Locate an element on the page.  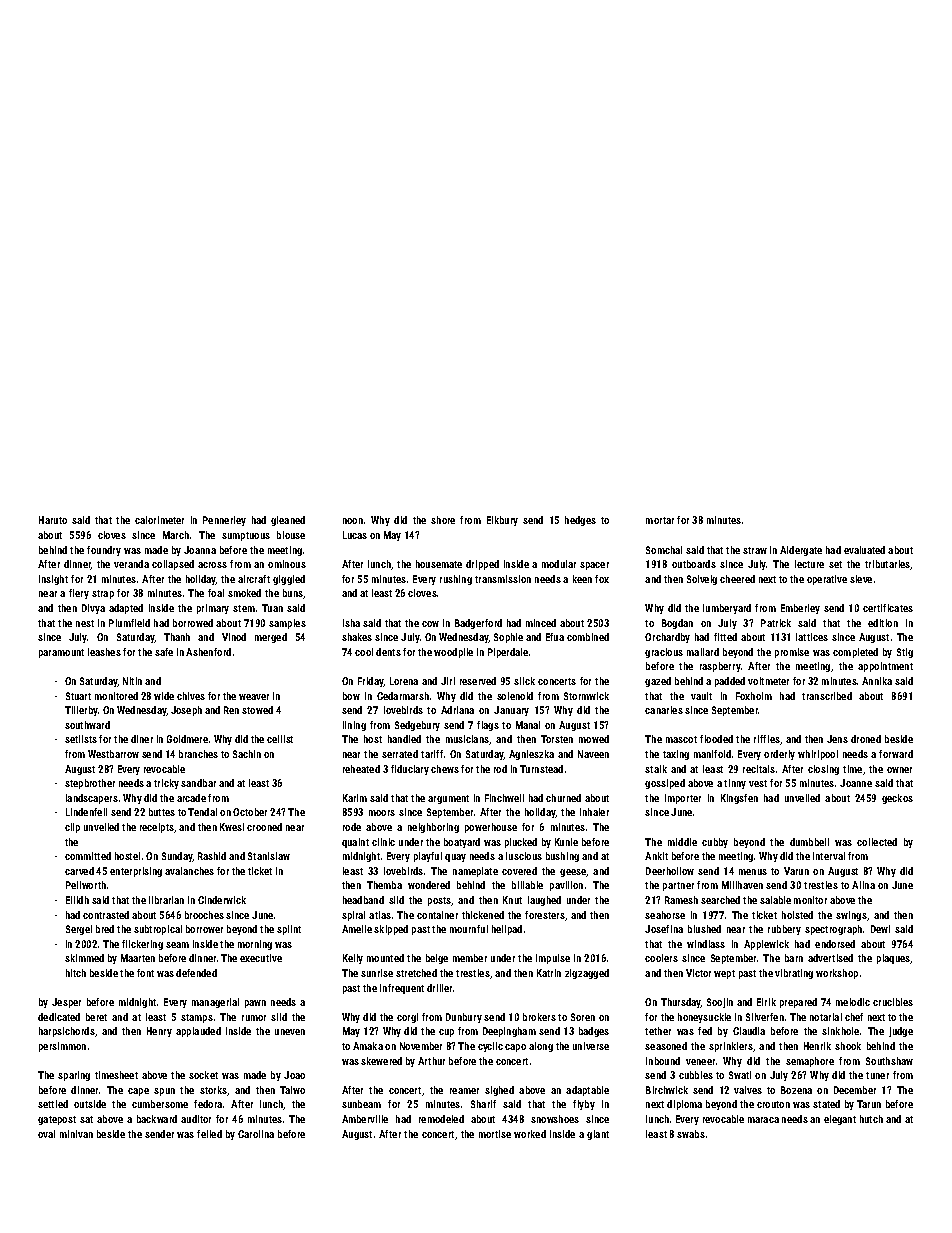
felled is located at coordinates (209, 1134).
